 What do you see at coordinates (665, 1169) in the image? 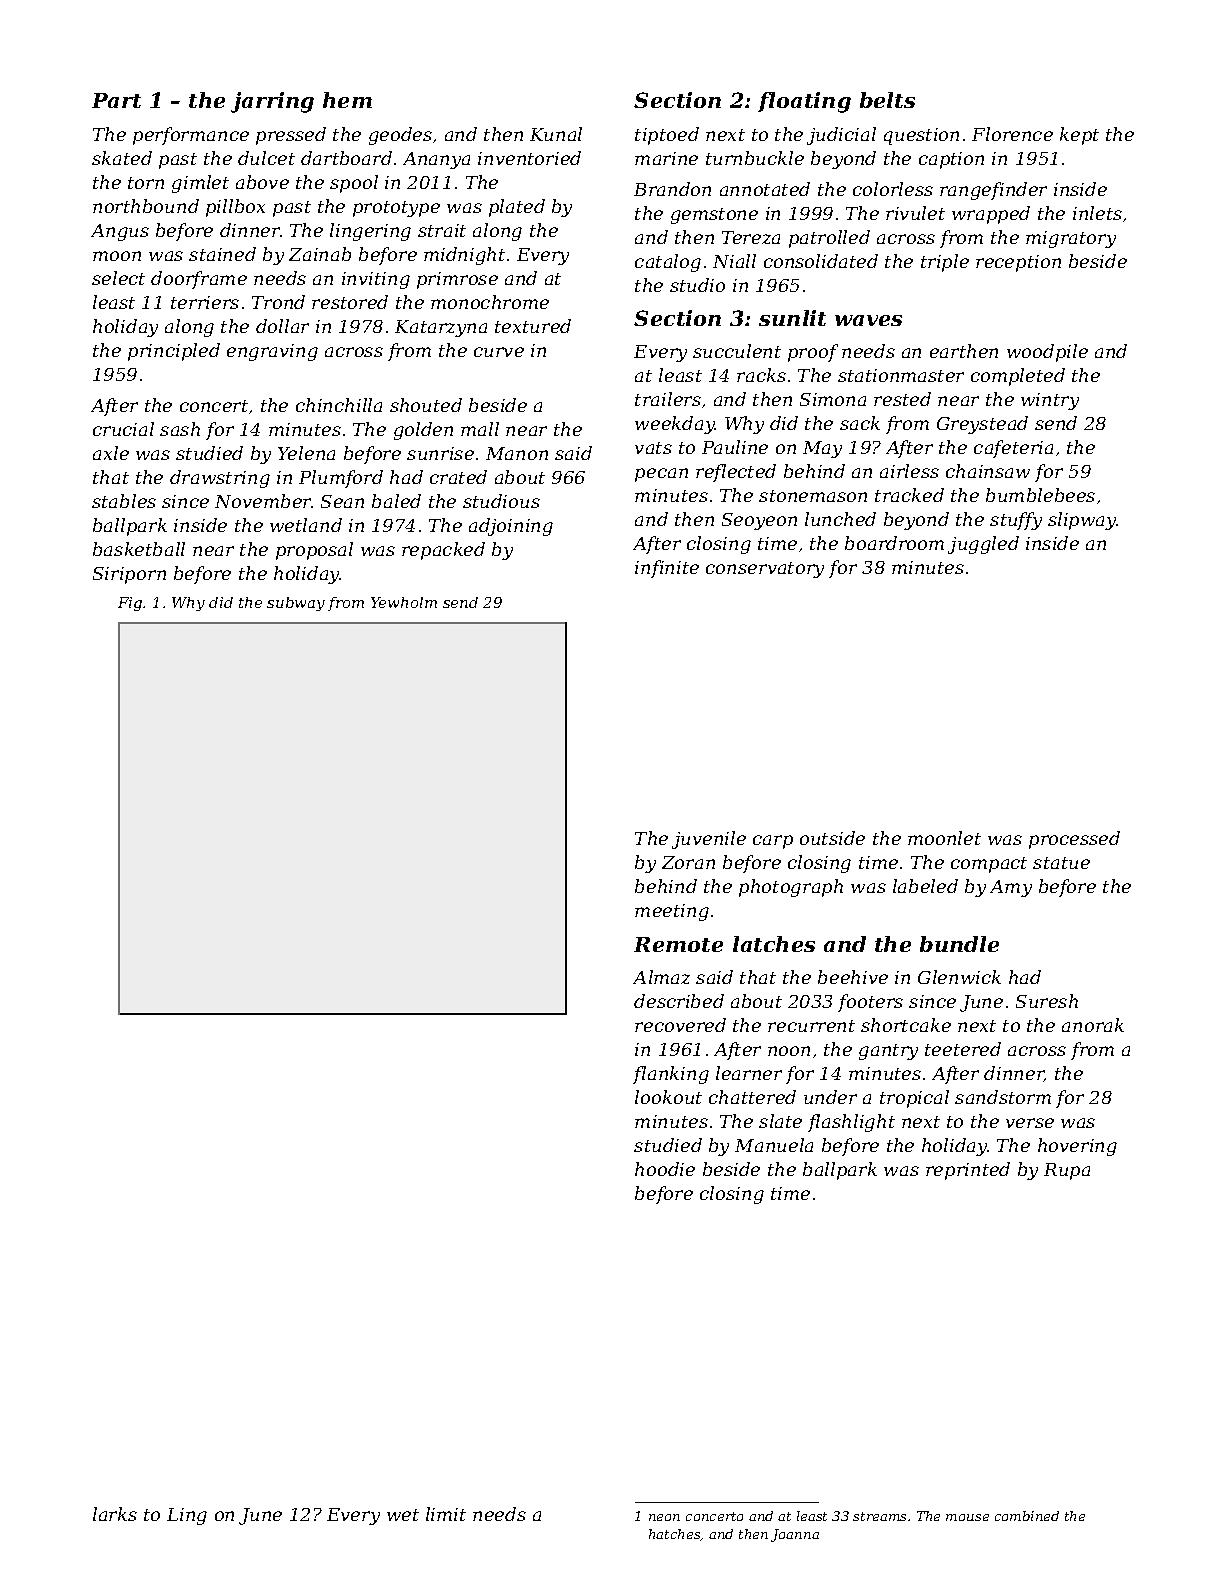
I see `hoodie` at bounding box center [665, 1169].
